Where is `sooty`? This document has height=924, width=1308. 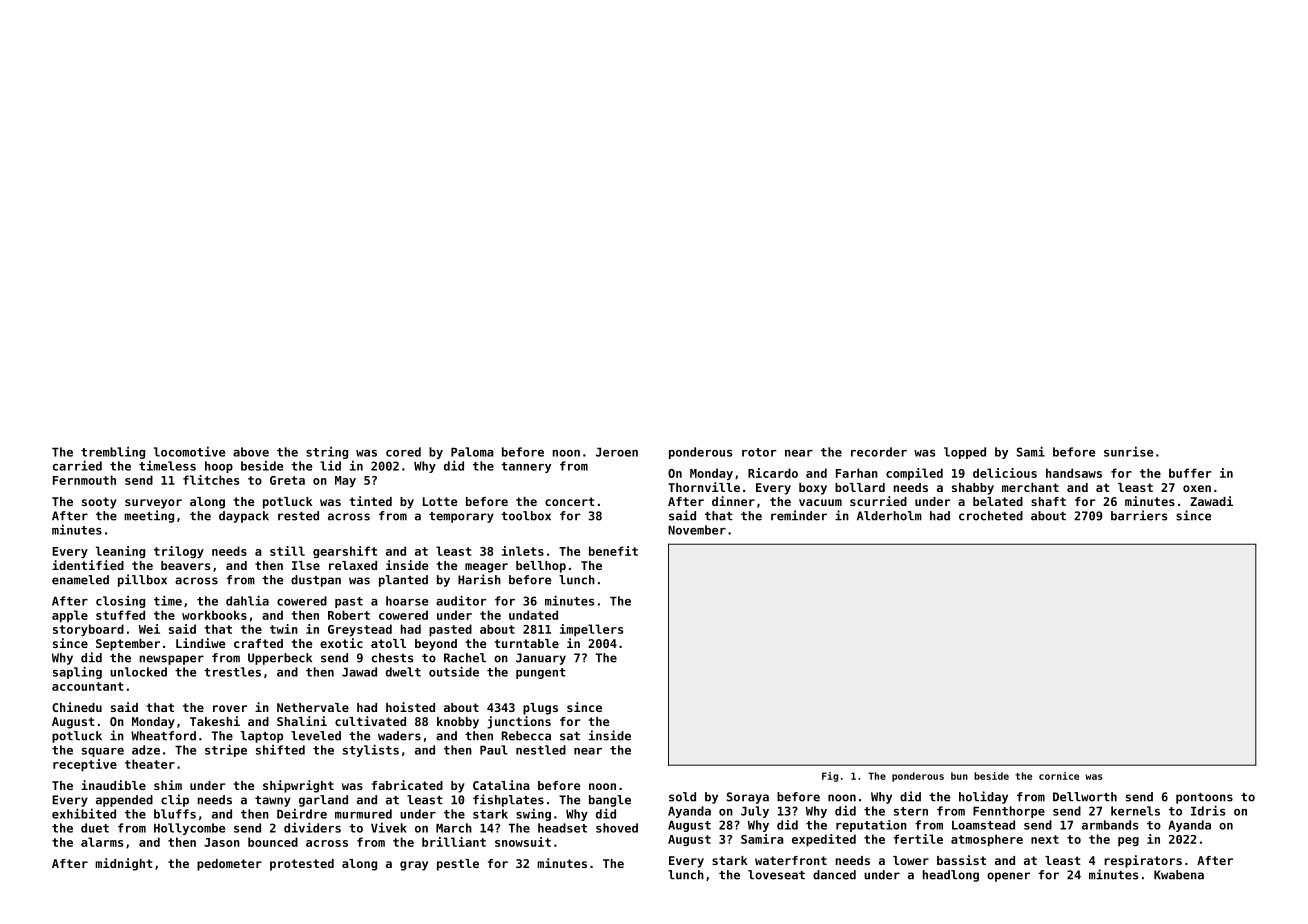
sooty is located at coordinates (99, 503).
